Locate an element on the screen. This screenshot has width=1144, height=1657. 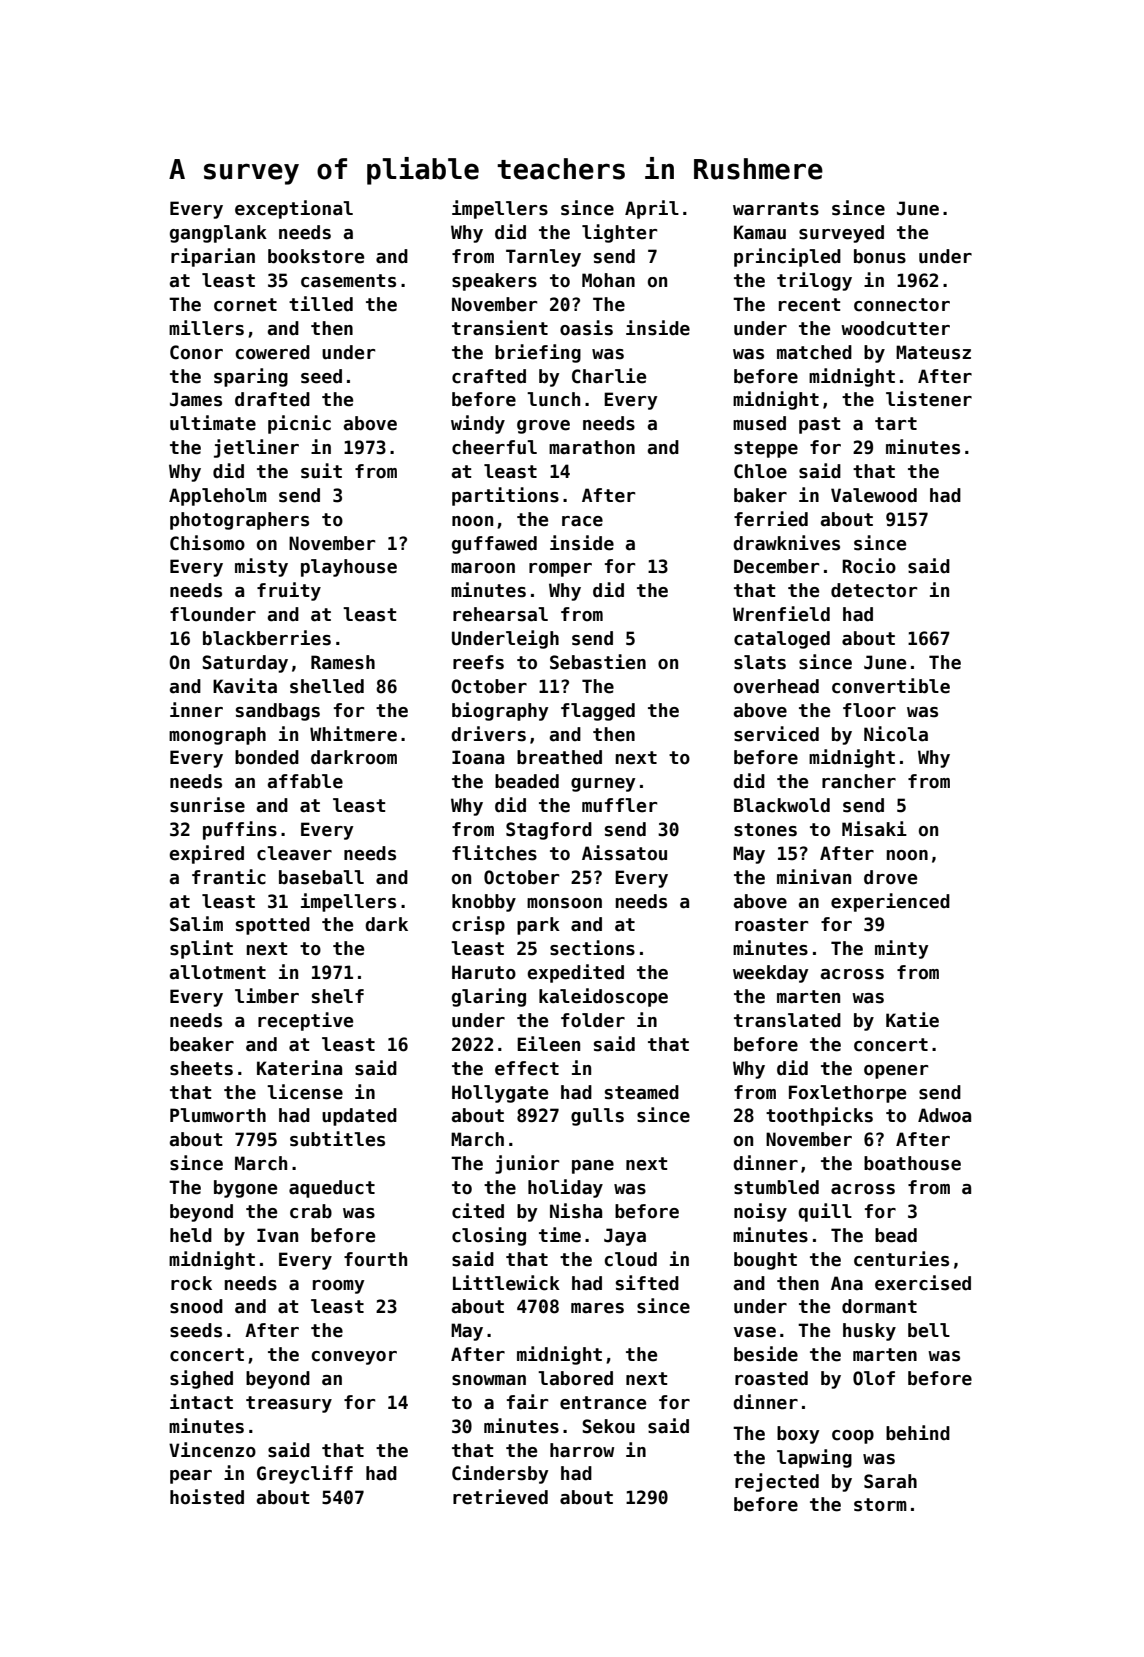
Salim is located at coordinates (196, 924).
